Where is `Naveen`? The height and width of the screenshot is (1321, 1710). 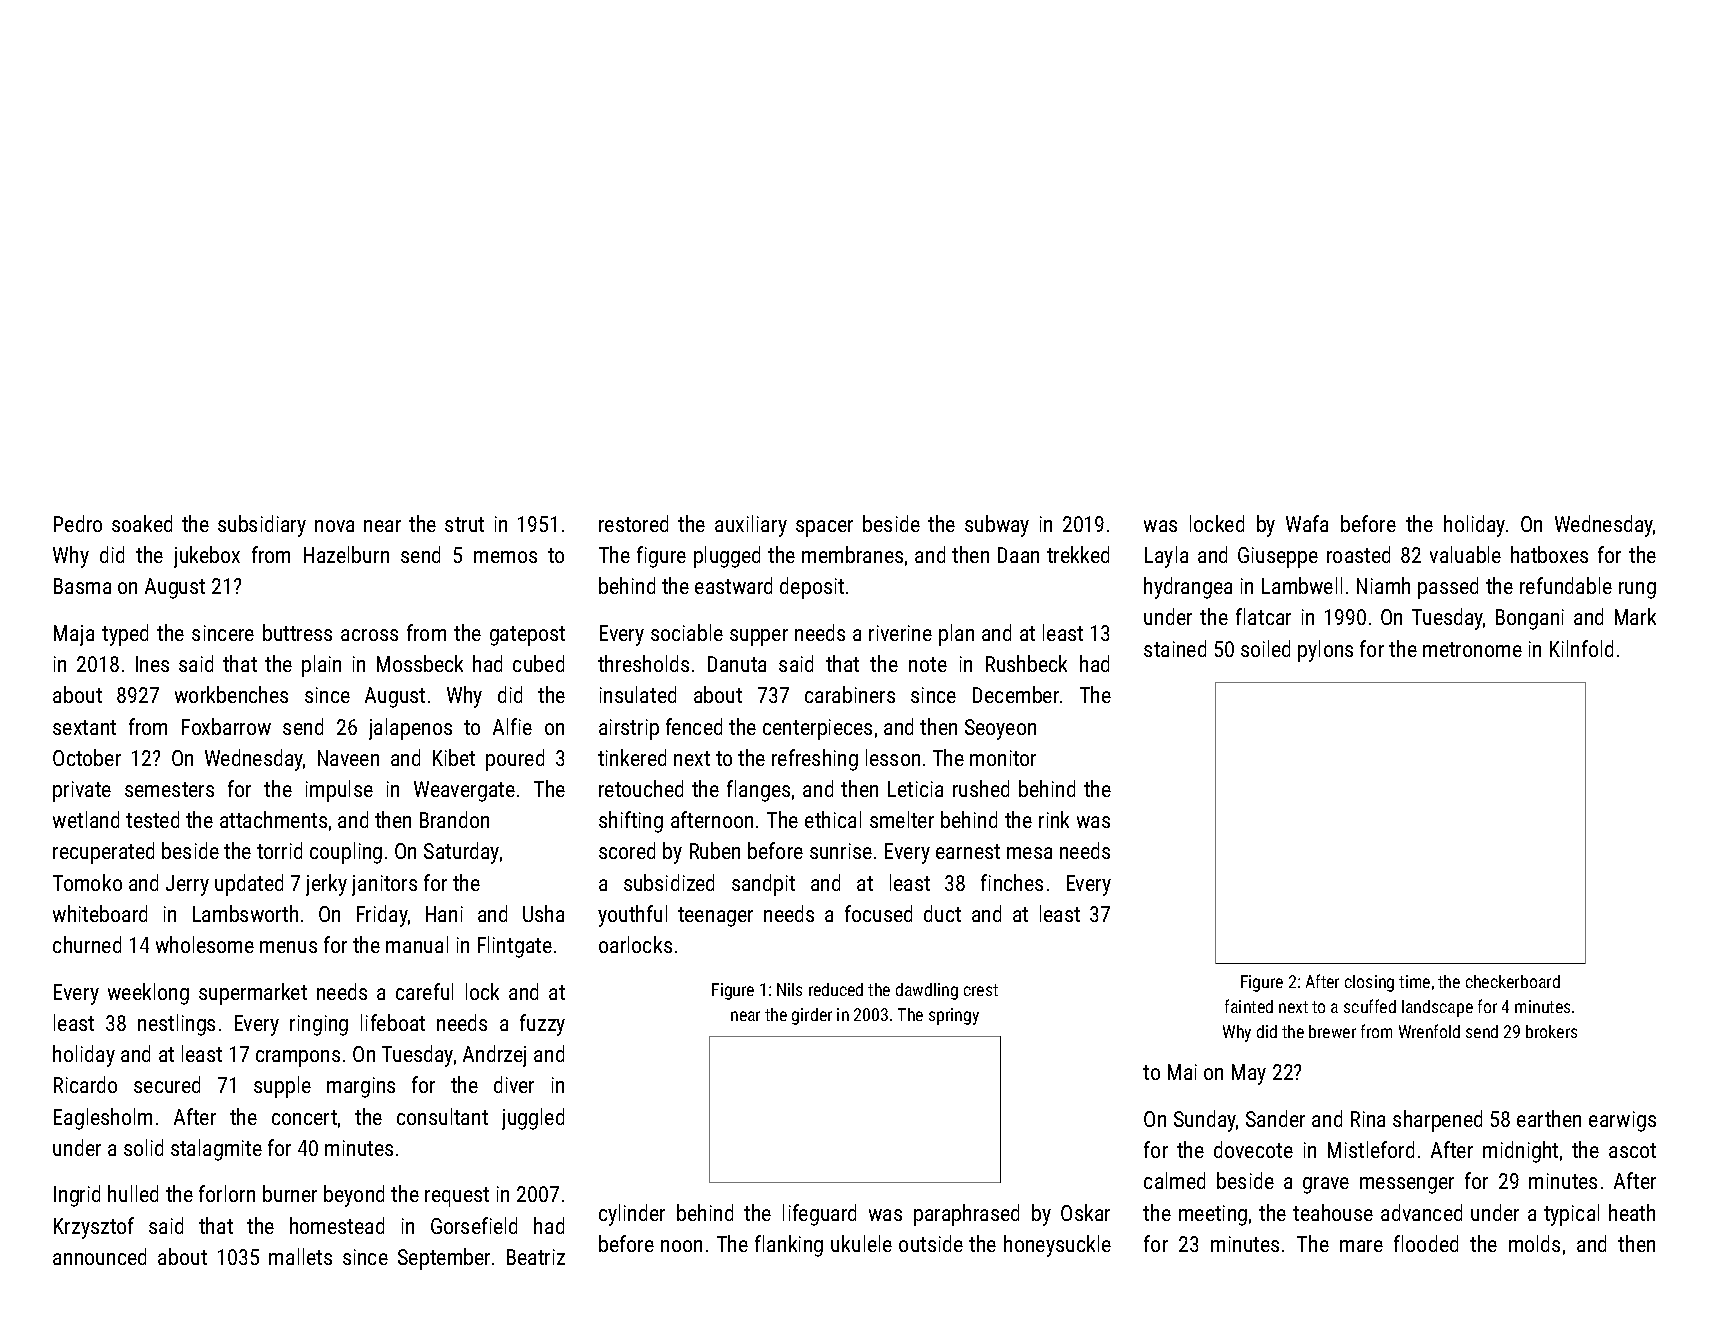 Naveen is located at coordinates (348, 758).
